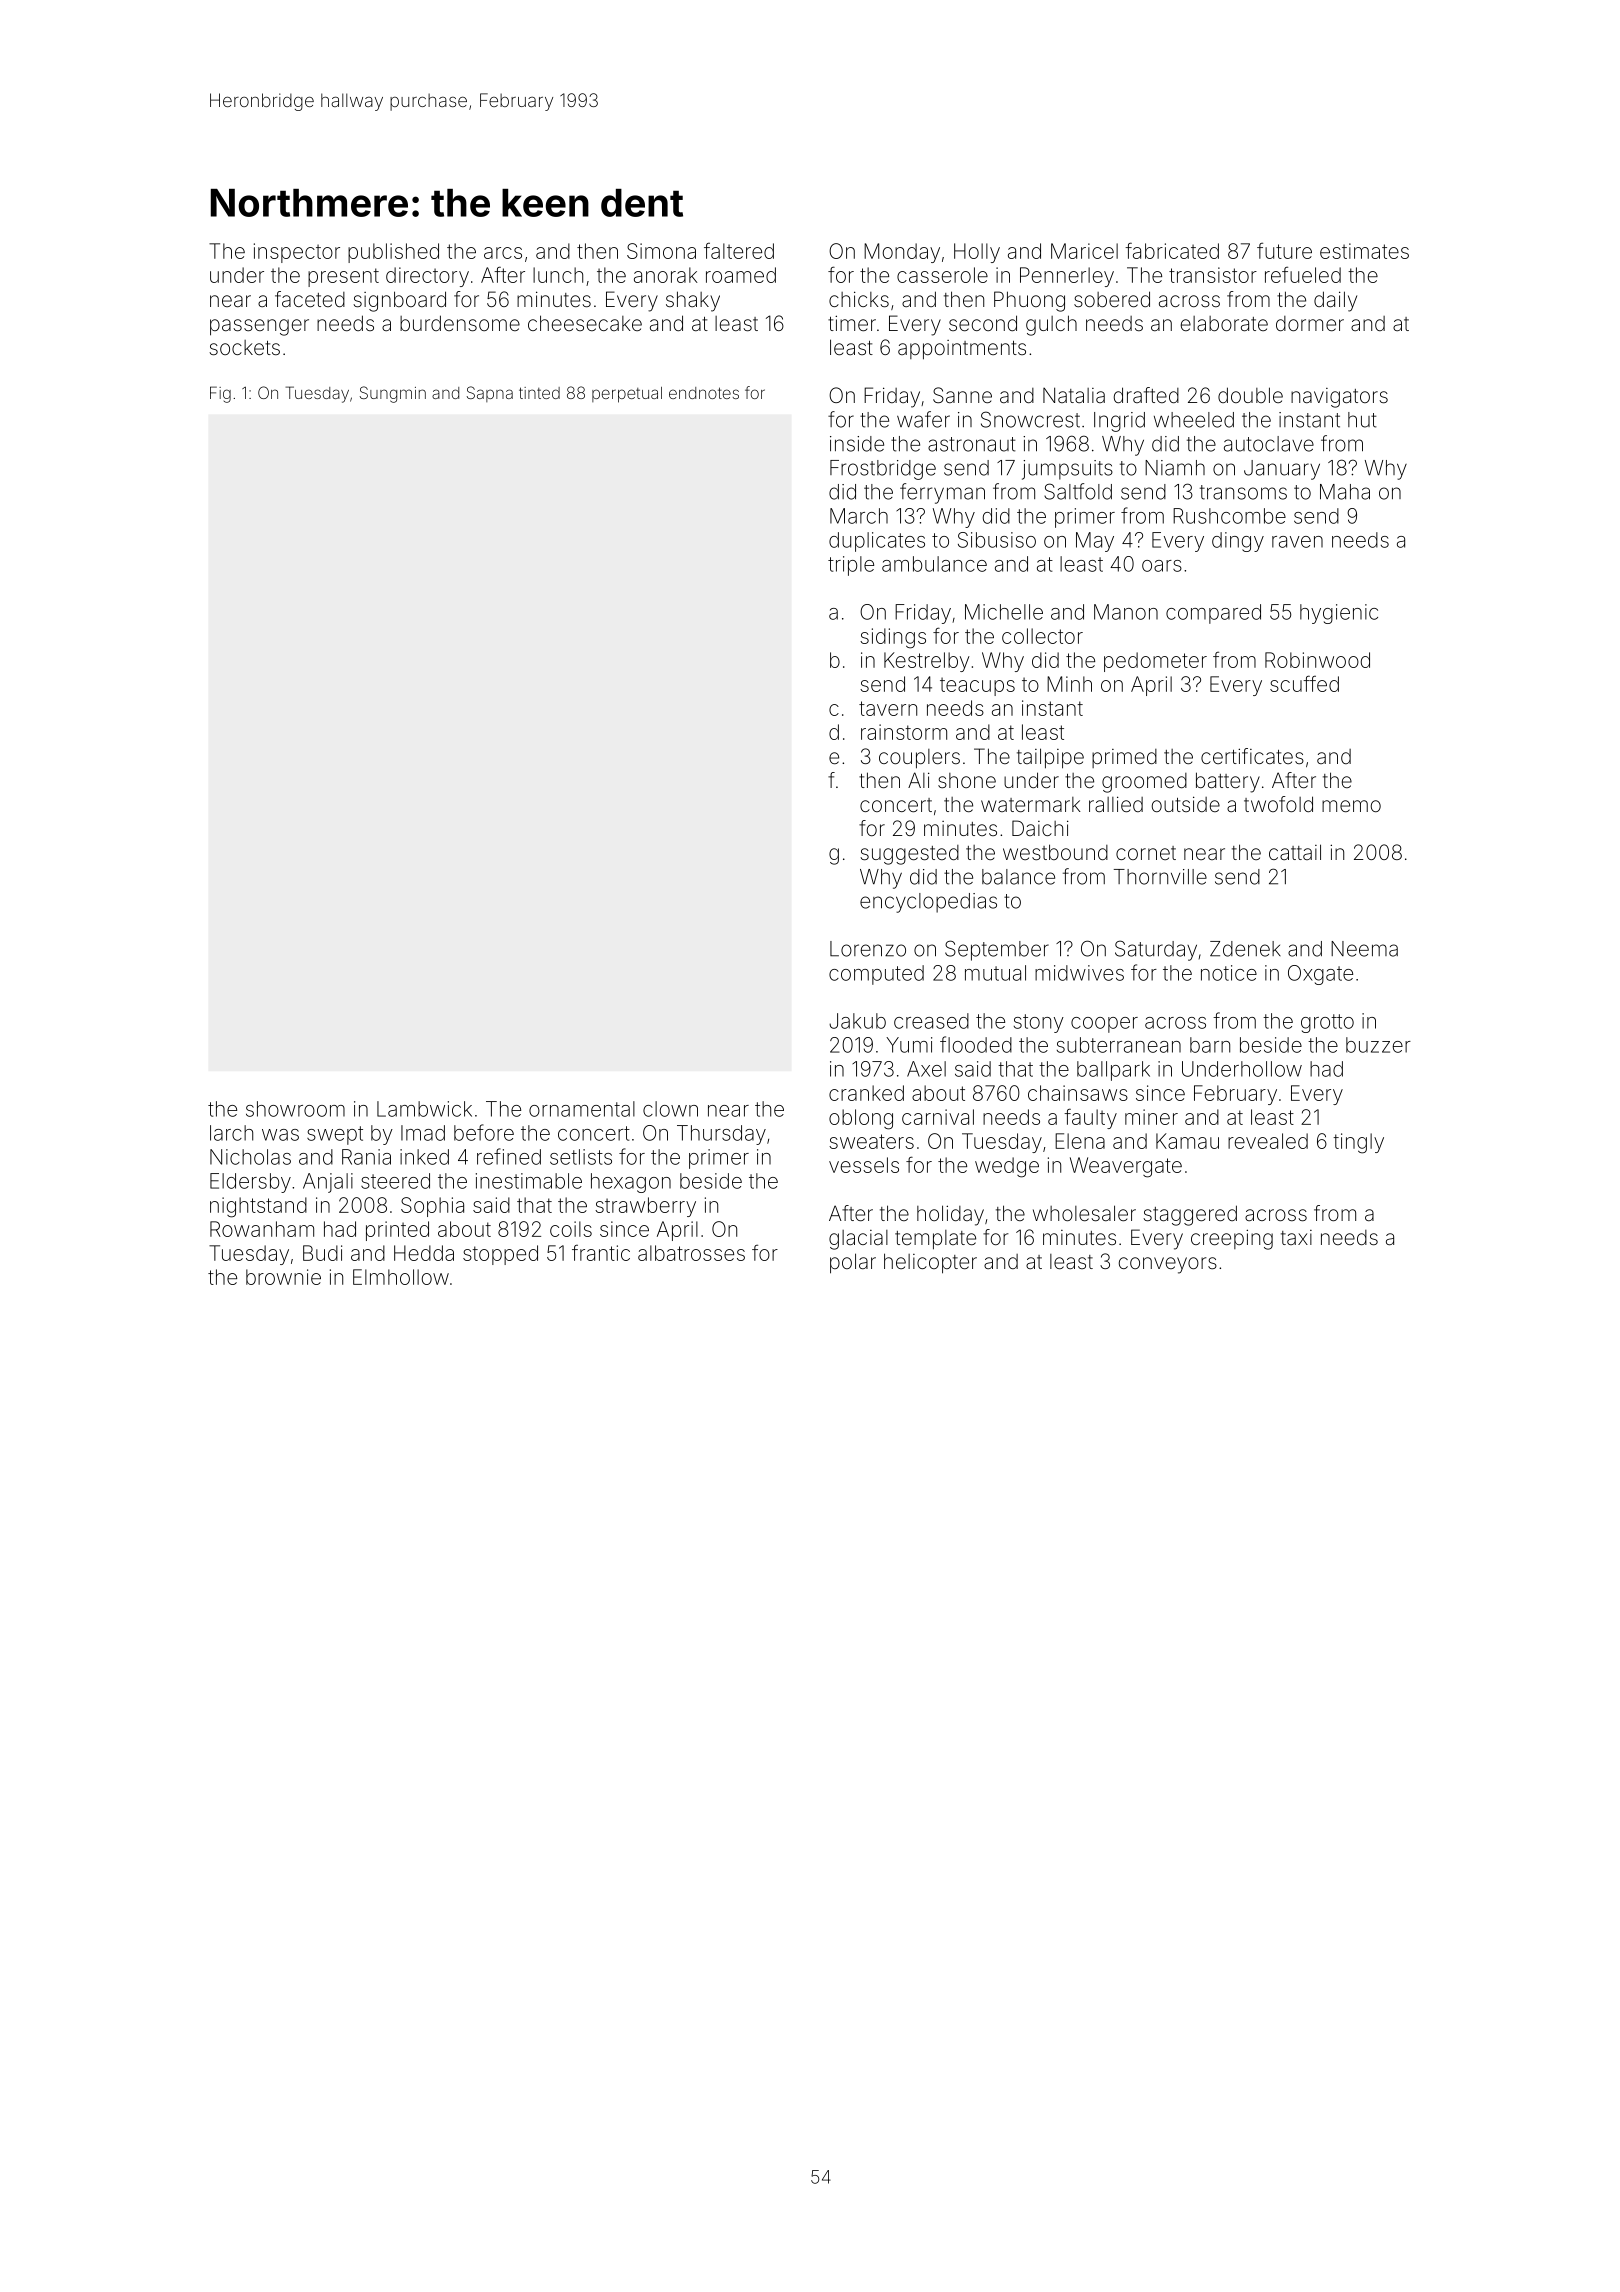  What do you see at coordinates (1339, 614) in the screenshot?
I see `hygienic` at bounding box center [1339, 614].
